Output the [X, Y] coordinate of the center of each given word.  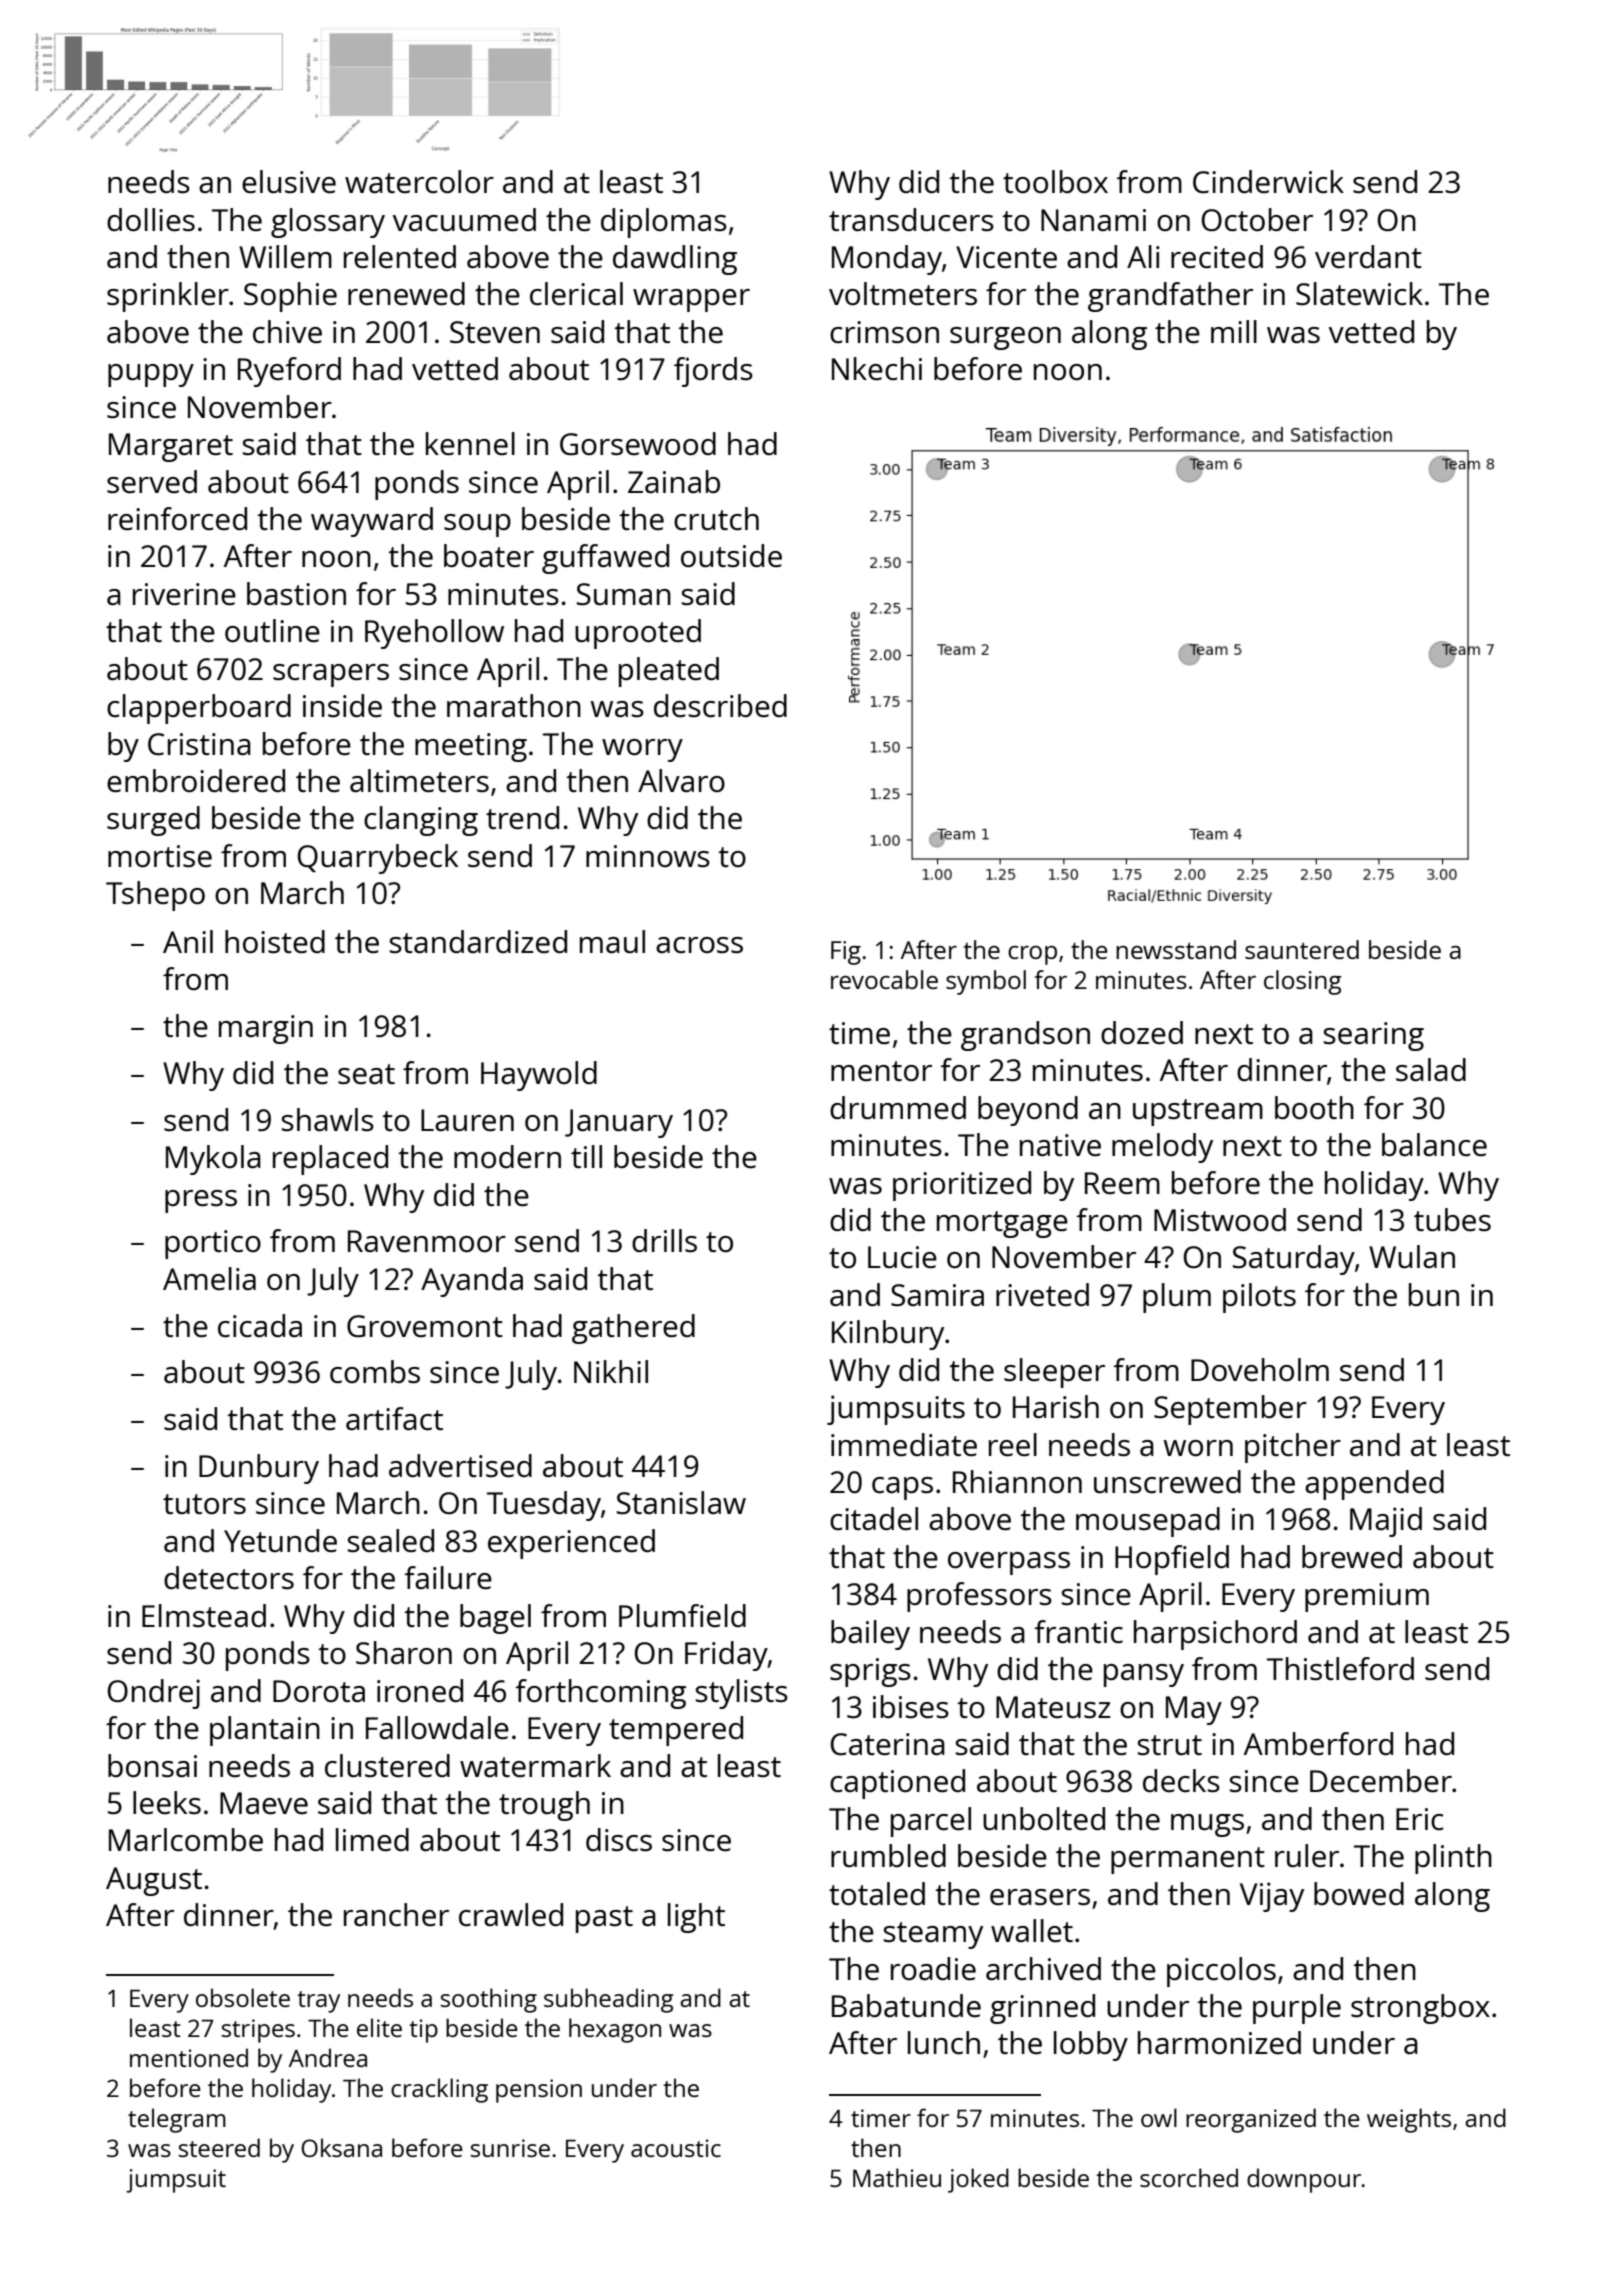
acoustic [676, 2148]
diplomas [664, 223]
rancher [396, 1915]
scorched [1189, 2177]
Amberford [1318, 1744]
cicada [260, 1326]
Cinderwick [1268, 182]
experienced [571, 1544]
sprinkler [168, 297]
